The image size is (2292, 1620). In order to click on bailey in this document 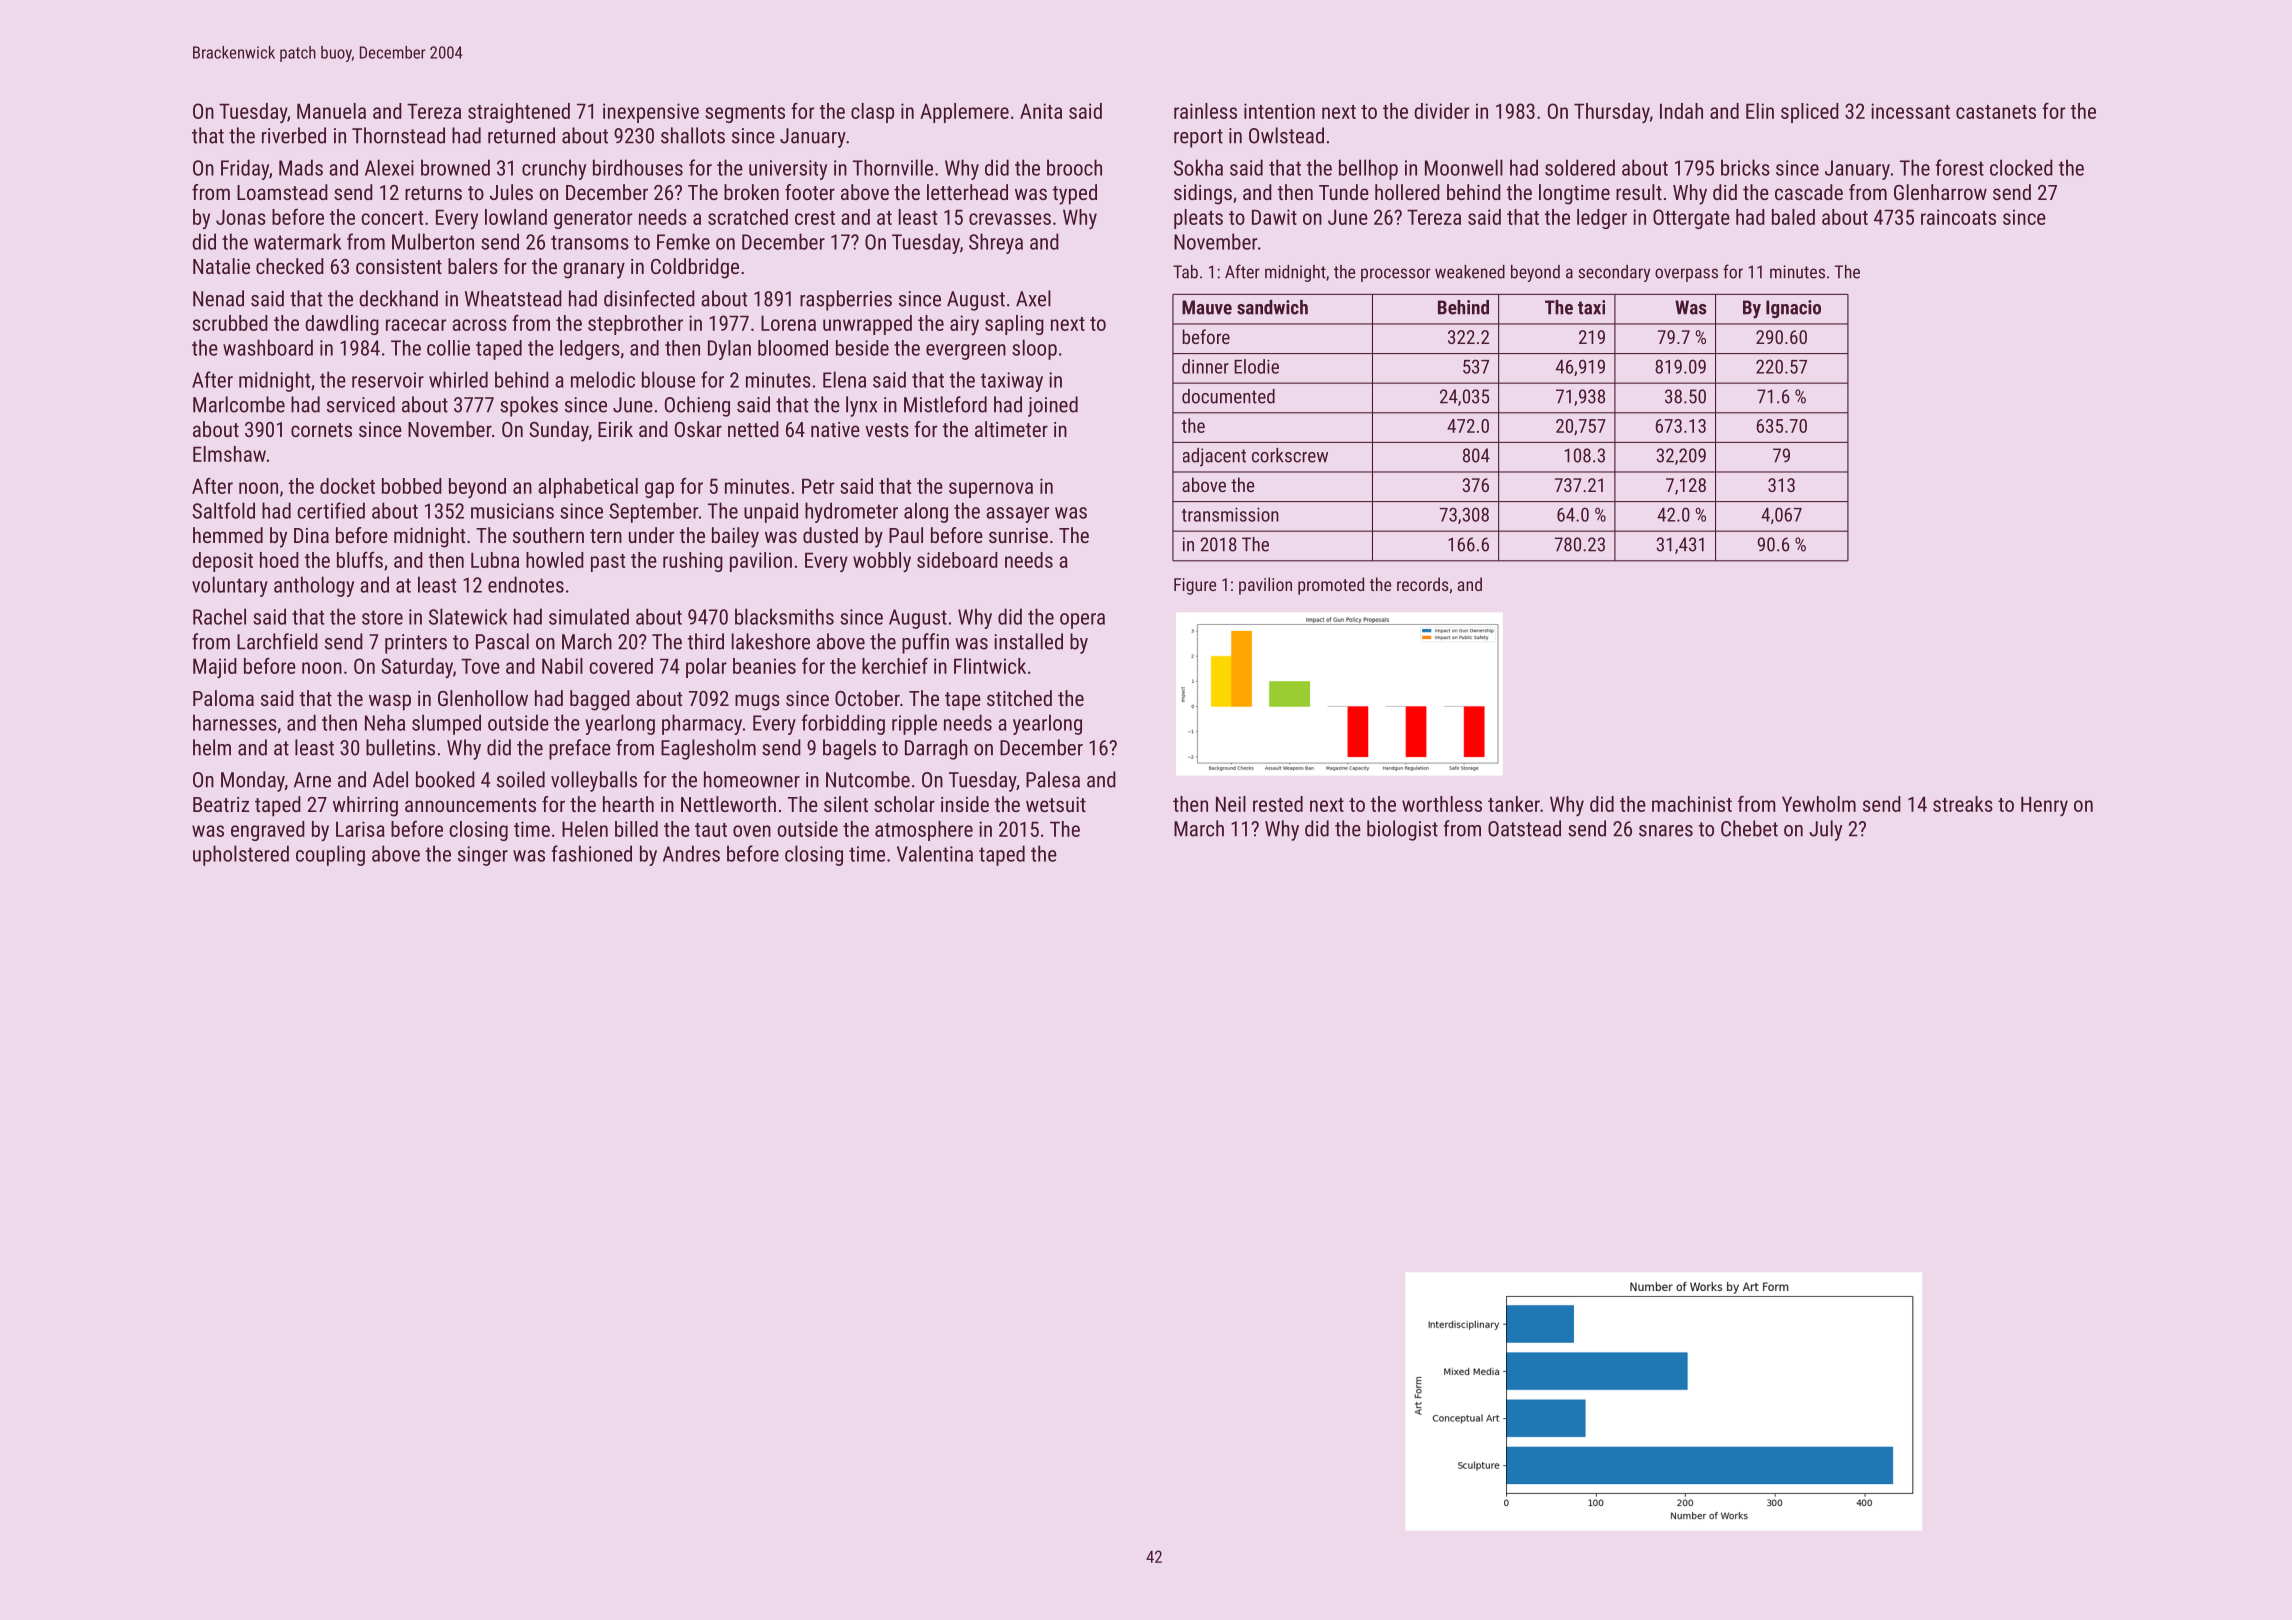, I will do `click(735, 537)`.
